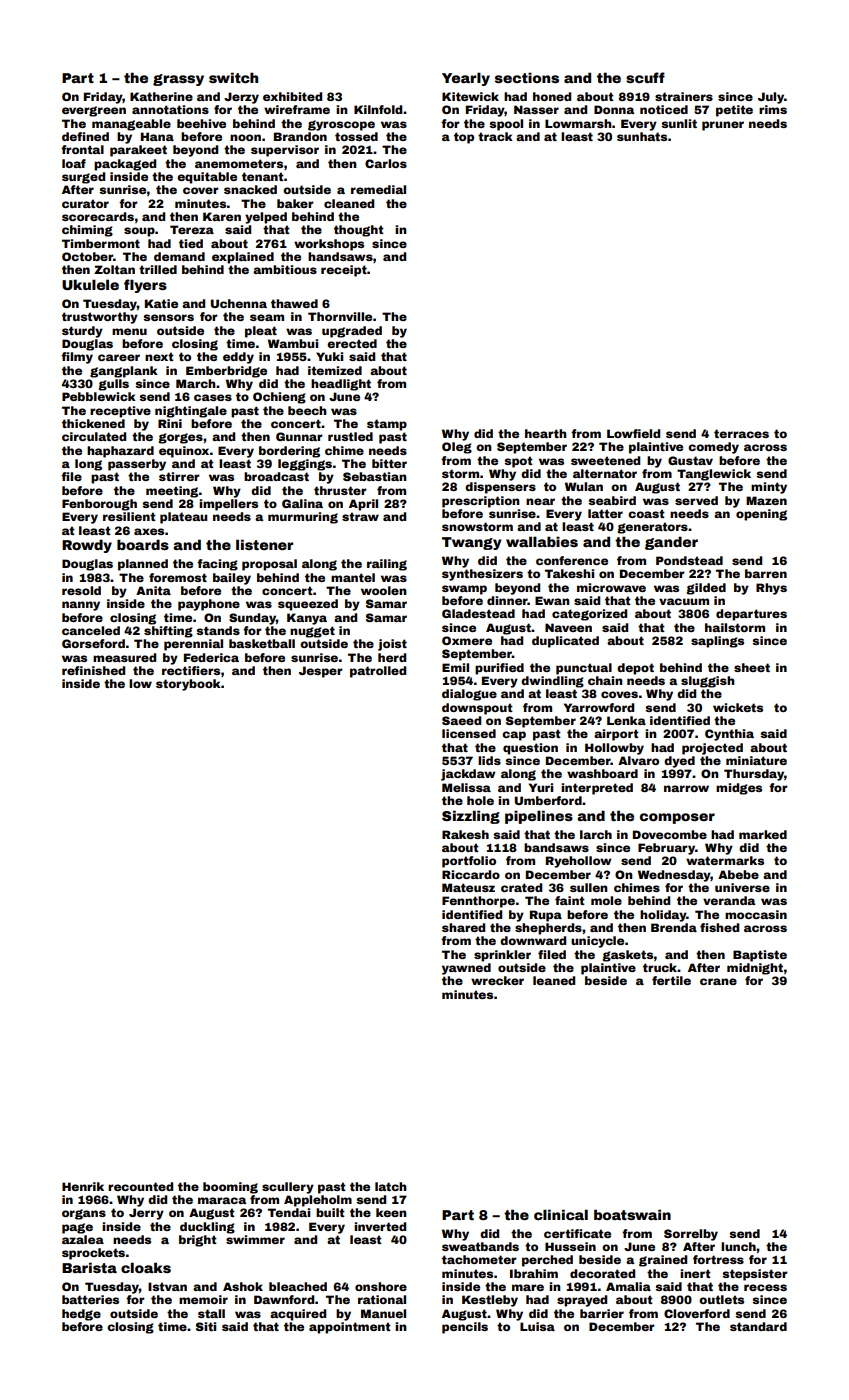 The width and height of the screenshot is (849, 1400). What do you see at coordinates (99, 505) in the screenshot?
I see `Fenborough` at bounding box center [99, 505].
